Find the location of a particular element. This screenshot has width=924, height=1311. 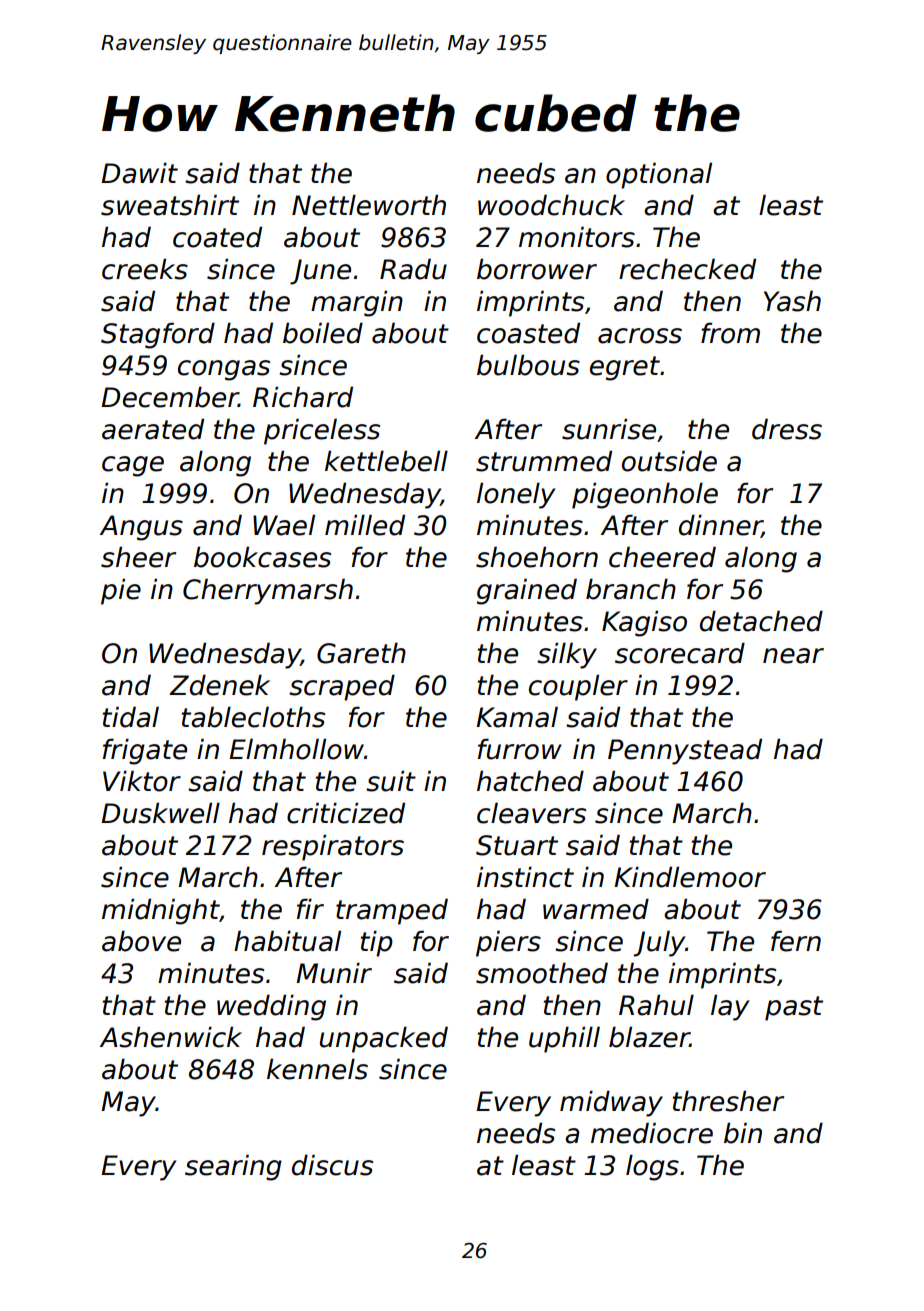

discus is located at coordinates (332, 1165).
